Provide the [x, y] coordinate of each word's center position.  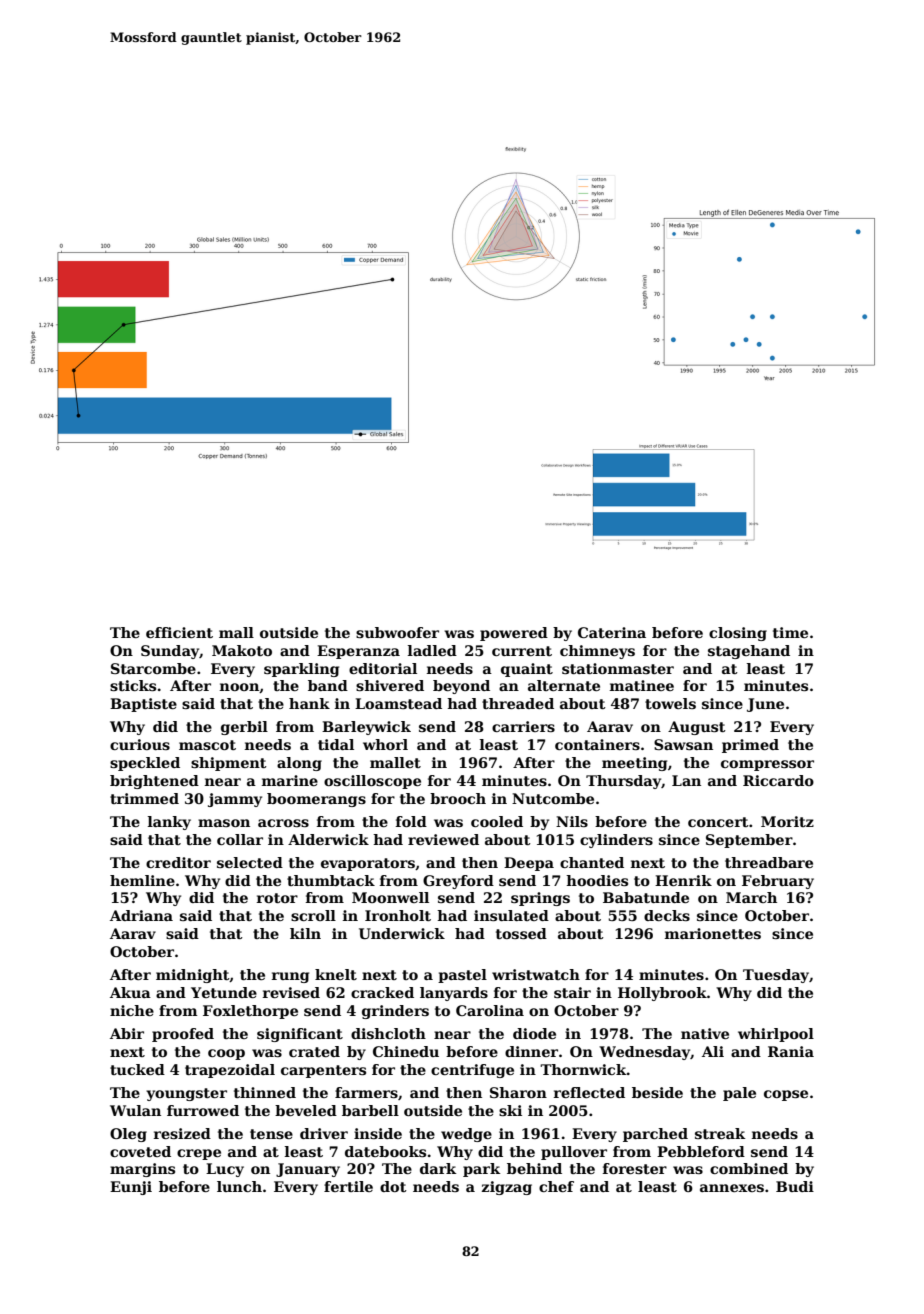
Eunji [131, 1188]
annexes [732, 1188]
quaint [527, 670]
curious [140, 744]
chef [556, 1186]
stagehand [749, 652]
